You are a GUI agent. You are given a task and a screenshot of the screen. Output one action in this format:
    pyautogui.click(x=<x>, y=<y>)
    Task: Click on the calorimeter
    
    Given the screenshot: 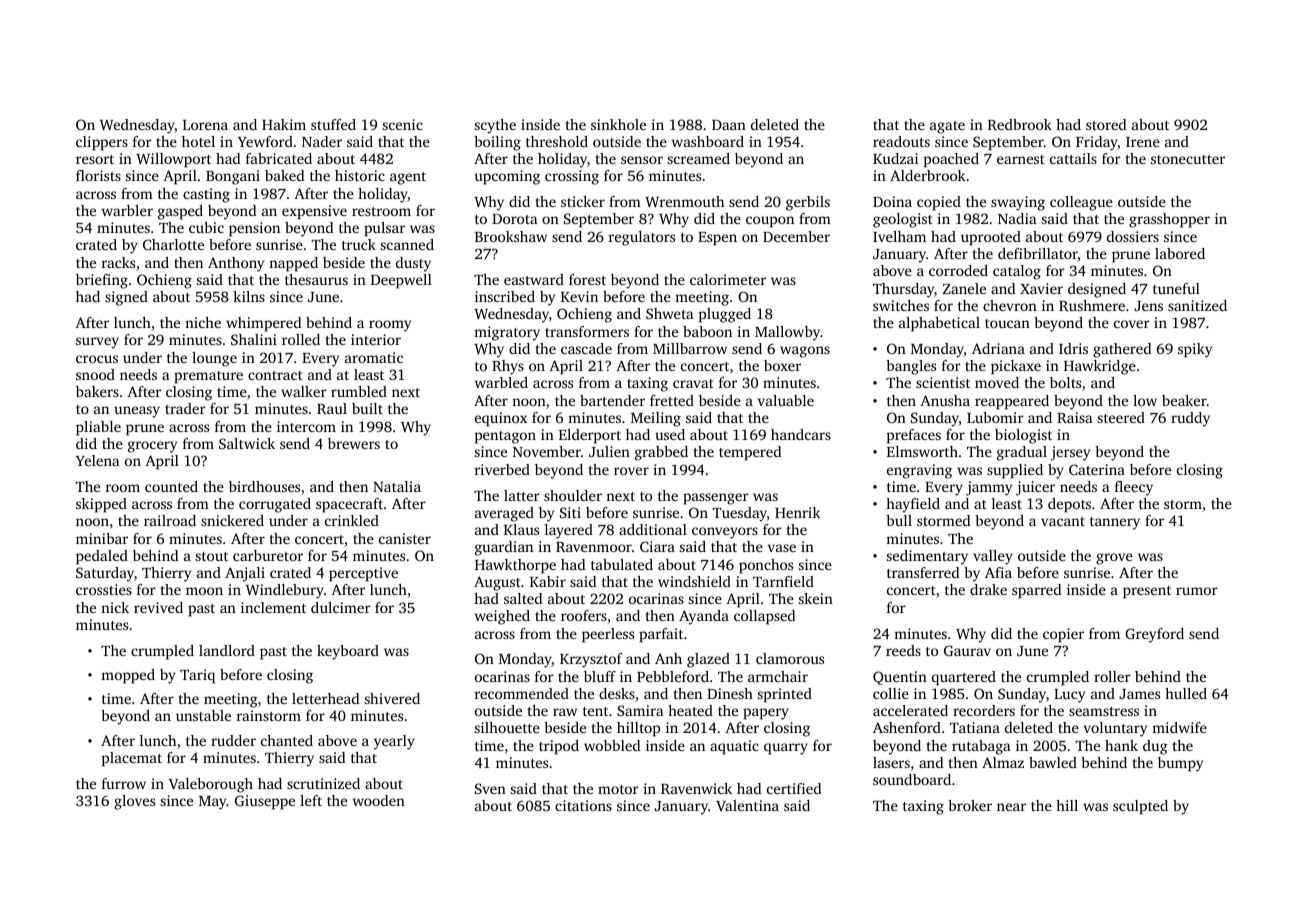 What is the action you would take?
    pyautogui.click(x=728, y=279)
